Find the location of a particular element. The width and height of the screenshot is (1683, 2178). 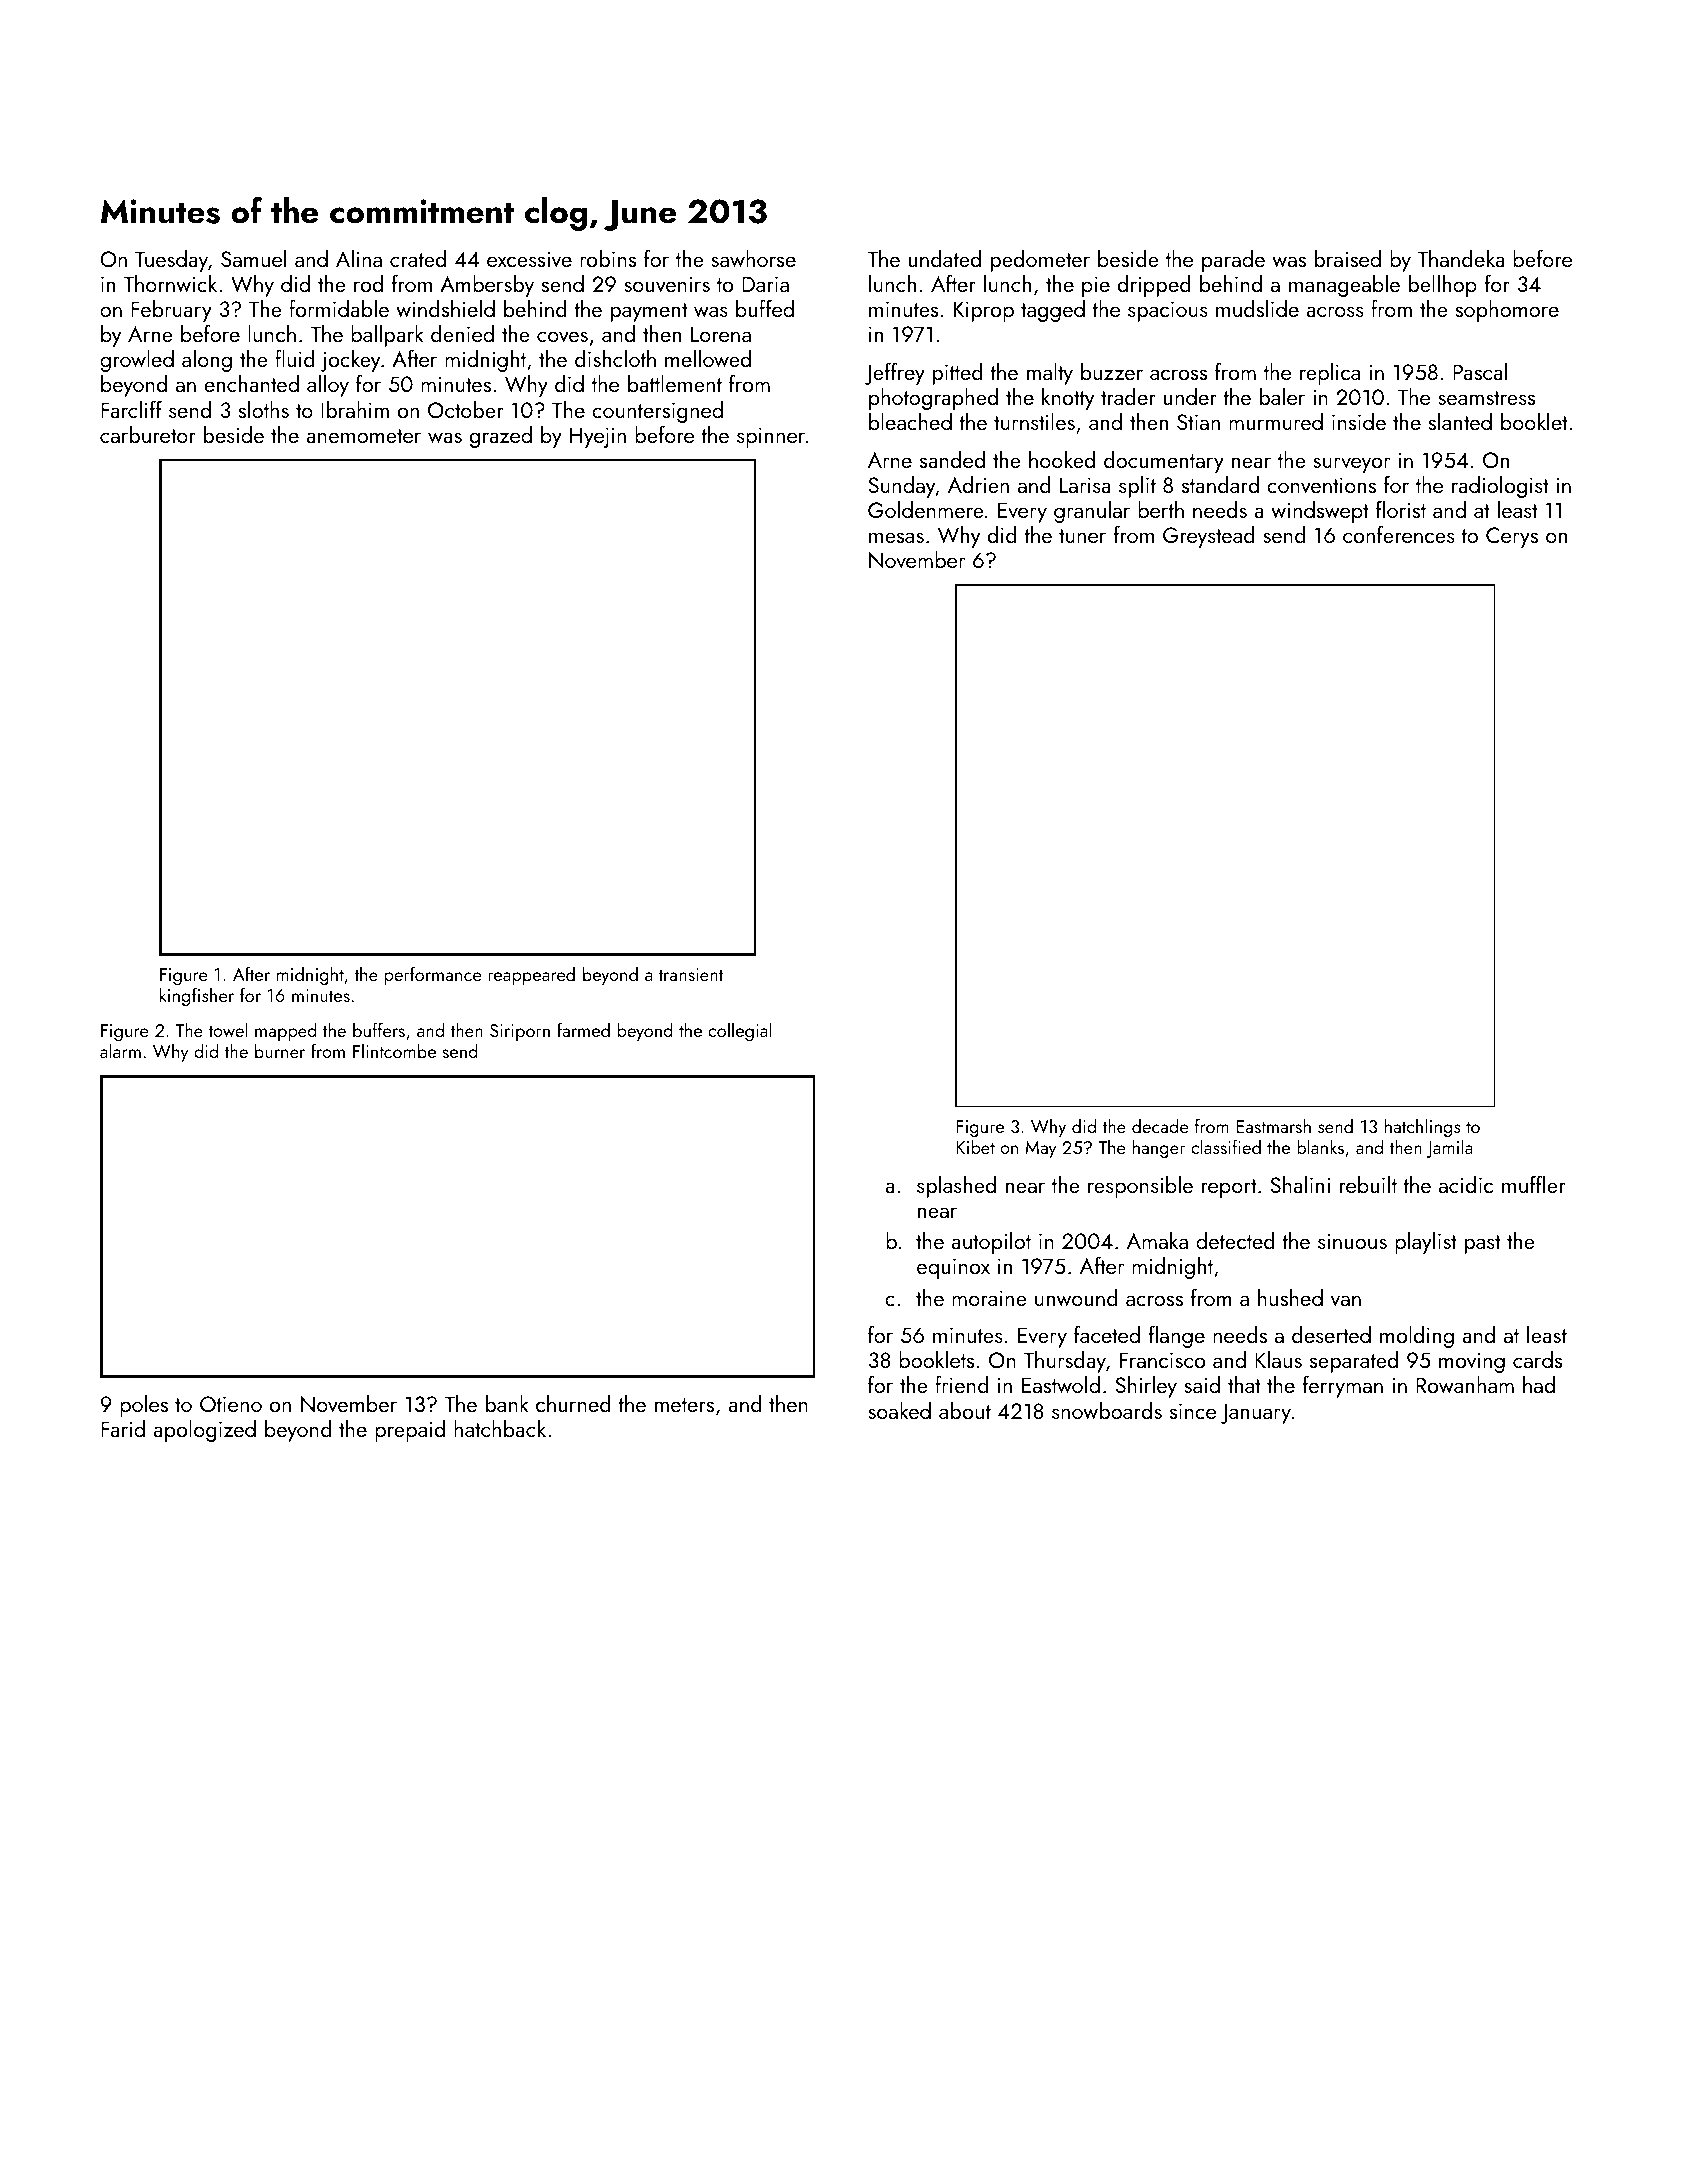

poles is located at coordinates (144, 1406).
